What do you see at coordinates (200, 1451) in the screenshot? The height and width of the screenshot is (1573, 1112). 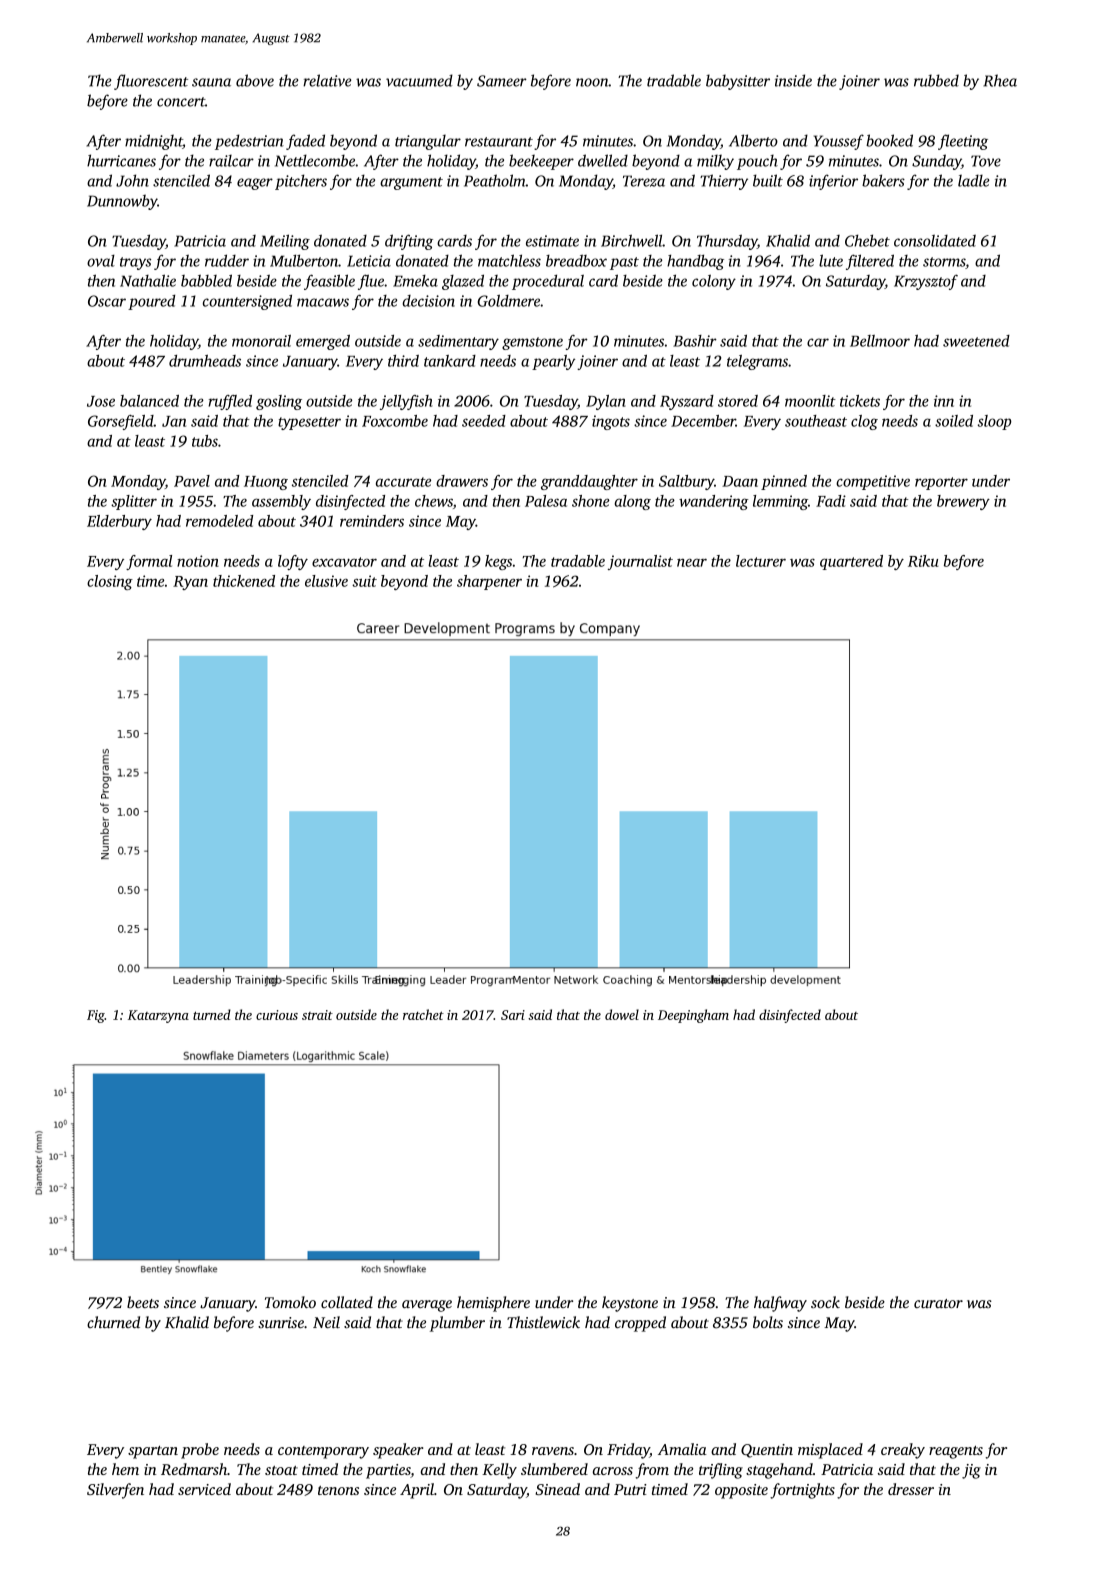 I see `probe` at bounding box center [200, 1451].
